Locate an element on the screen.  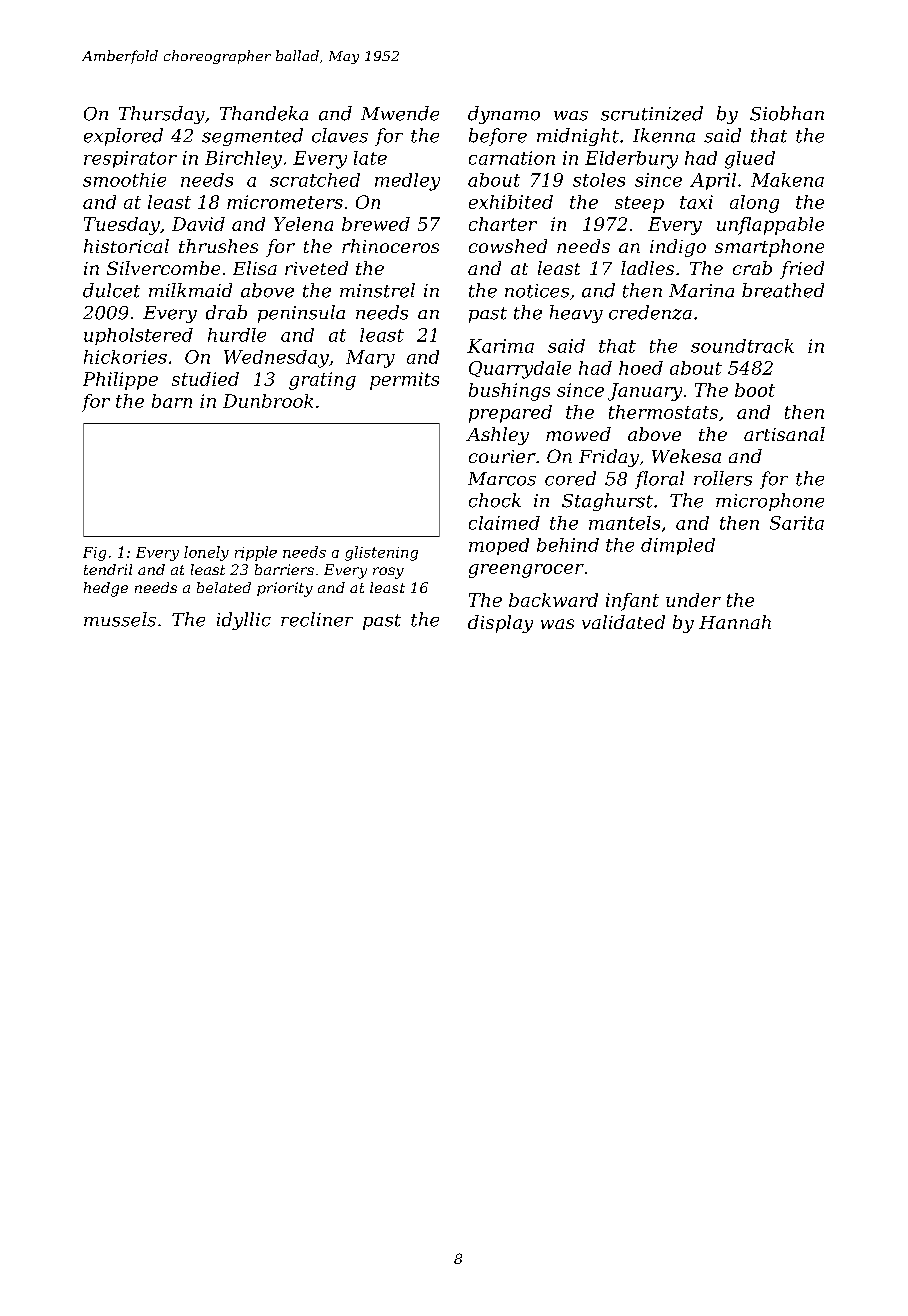
boot is located at coordinates (755, 390).
